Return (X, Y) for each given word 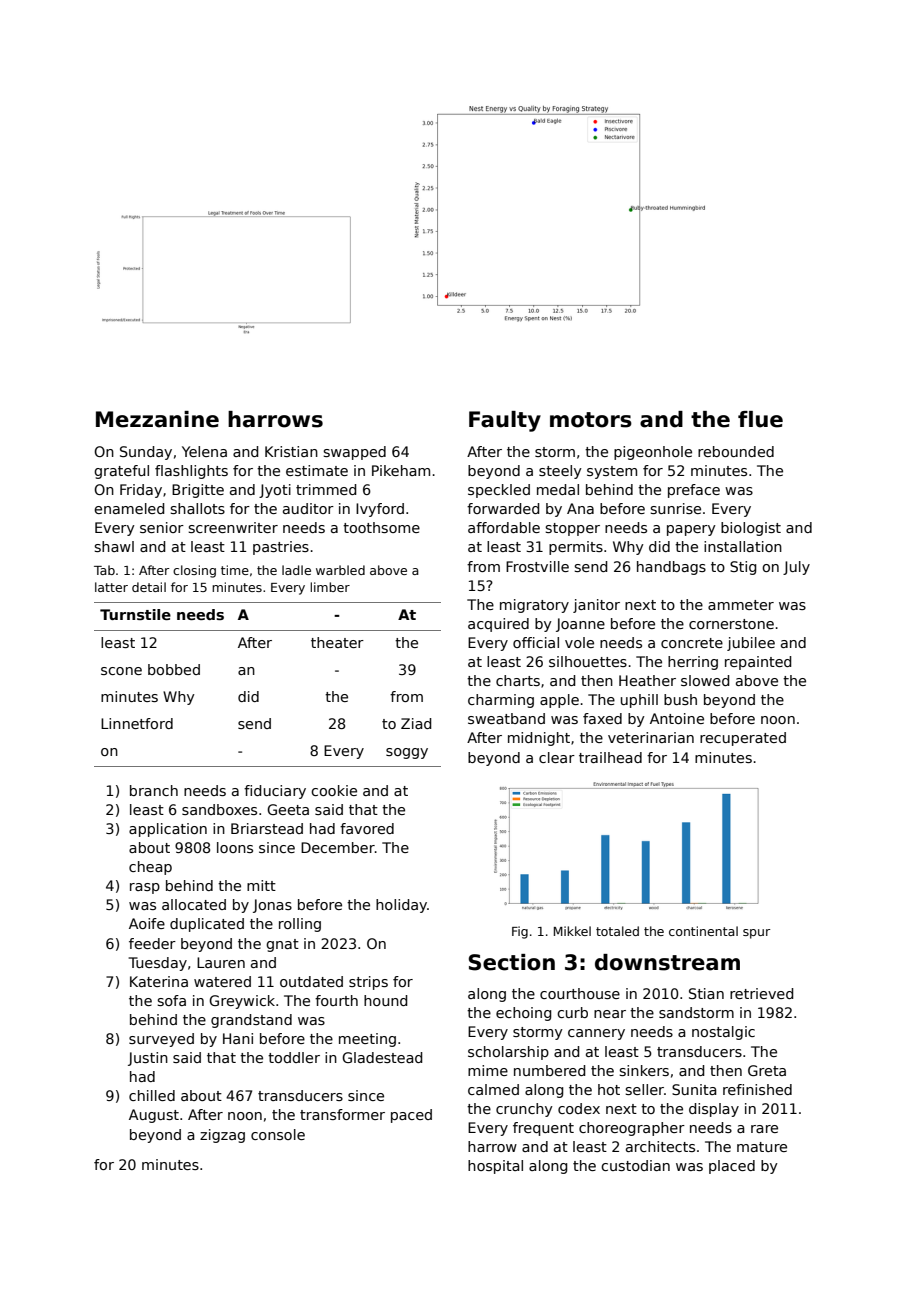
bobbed (174, 669)
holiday (401, 906)
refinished (757, 1089)
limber (330, 587)
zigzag (222, 1136)
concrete (692, 643)
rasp (145, 888)
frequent (543, 1129)
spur (756, 934)
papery (691, 530)
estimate (317, 470)
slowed (705, 680)
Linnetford (137, 723)
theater (337, 642)
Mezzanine (157, 419)
